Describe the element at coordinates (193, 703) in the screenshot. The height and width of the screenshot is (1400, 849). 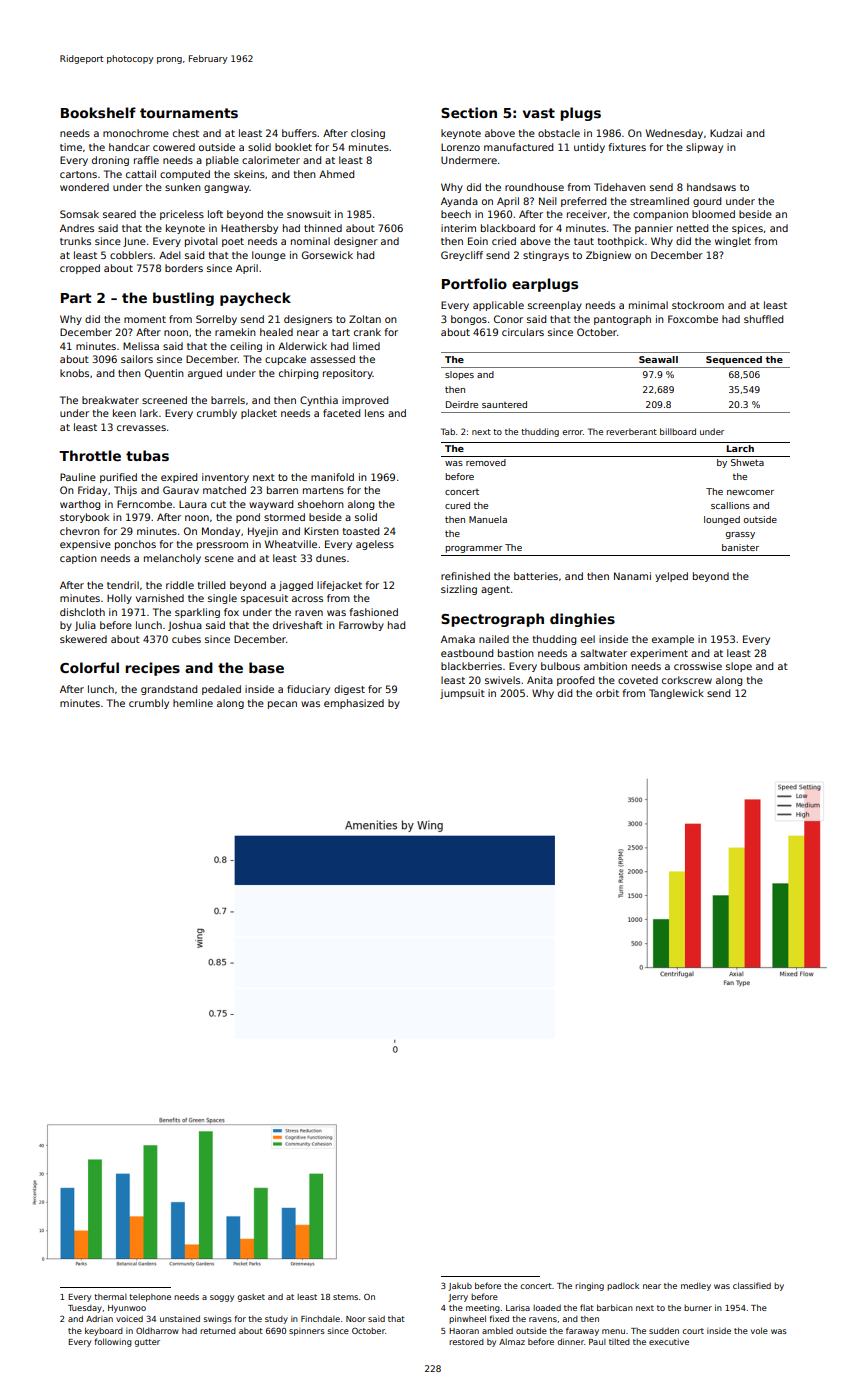
I see `hemline` at that location.
